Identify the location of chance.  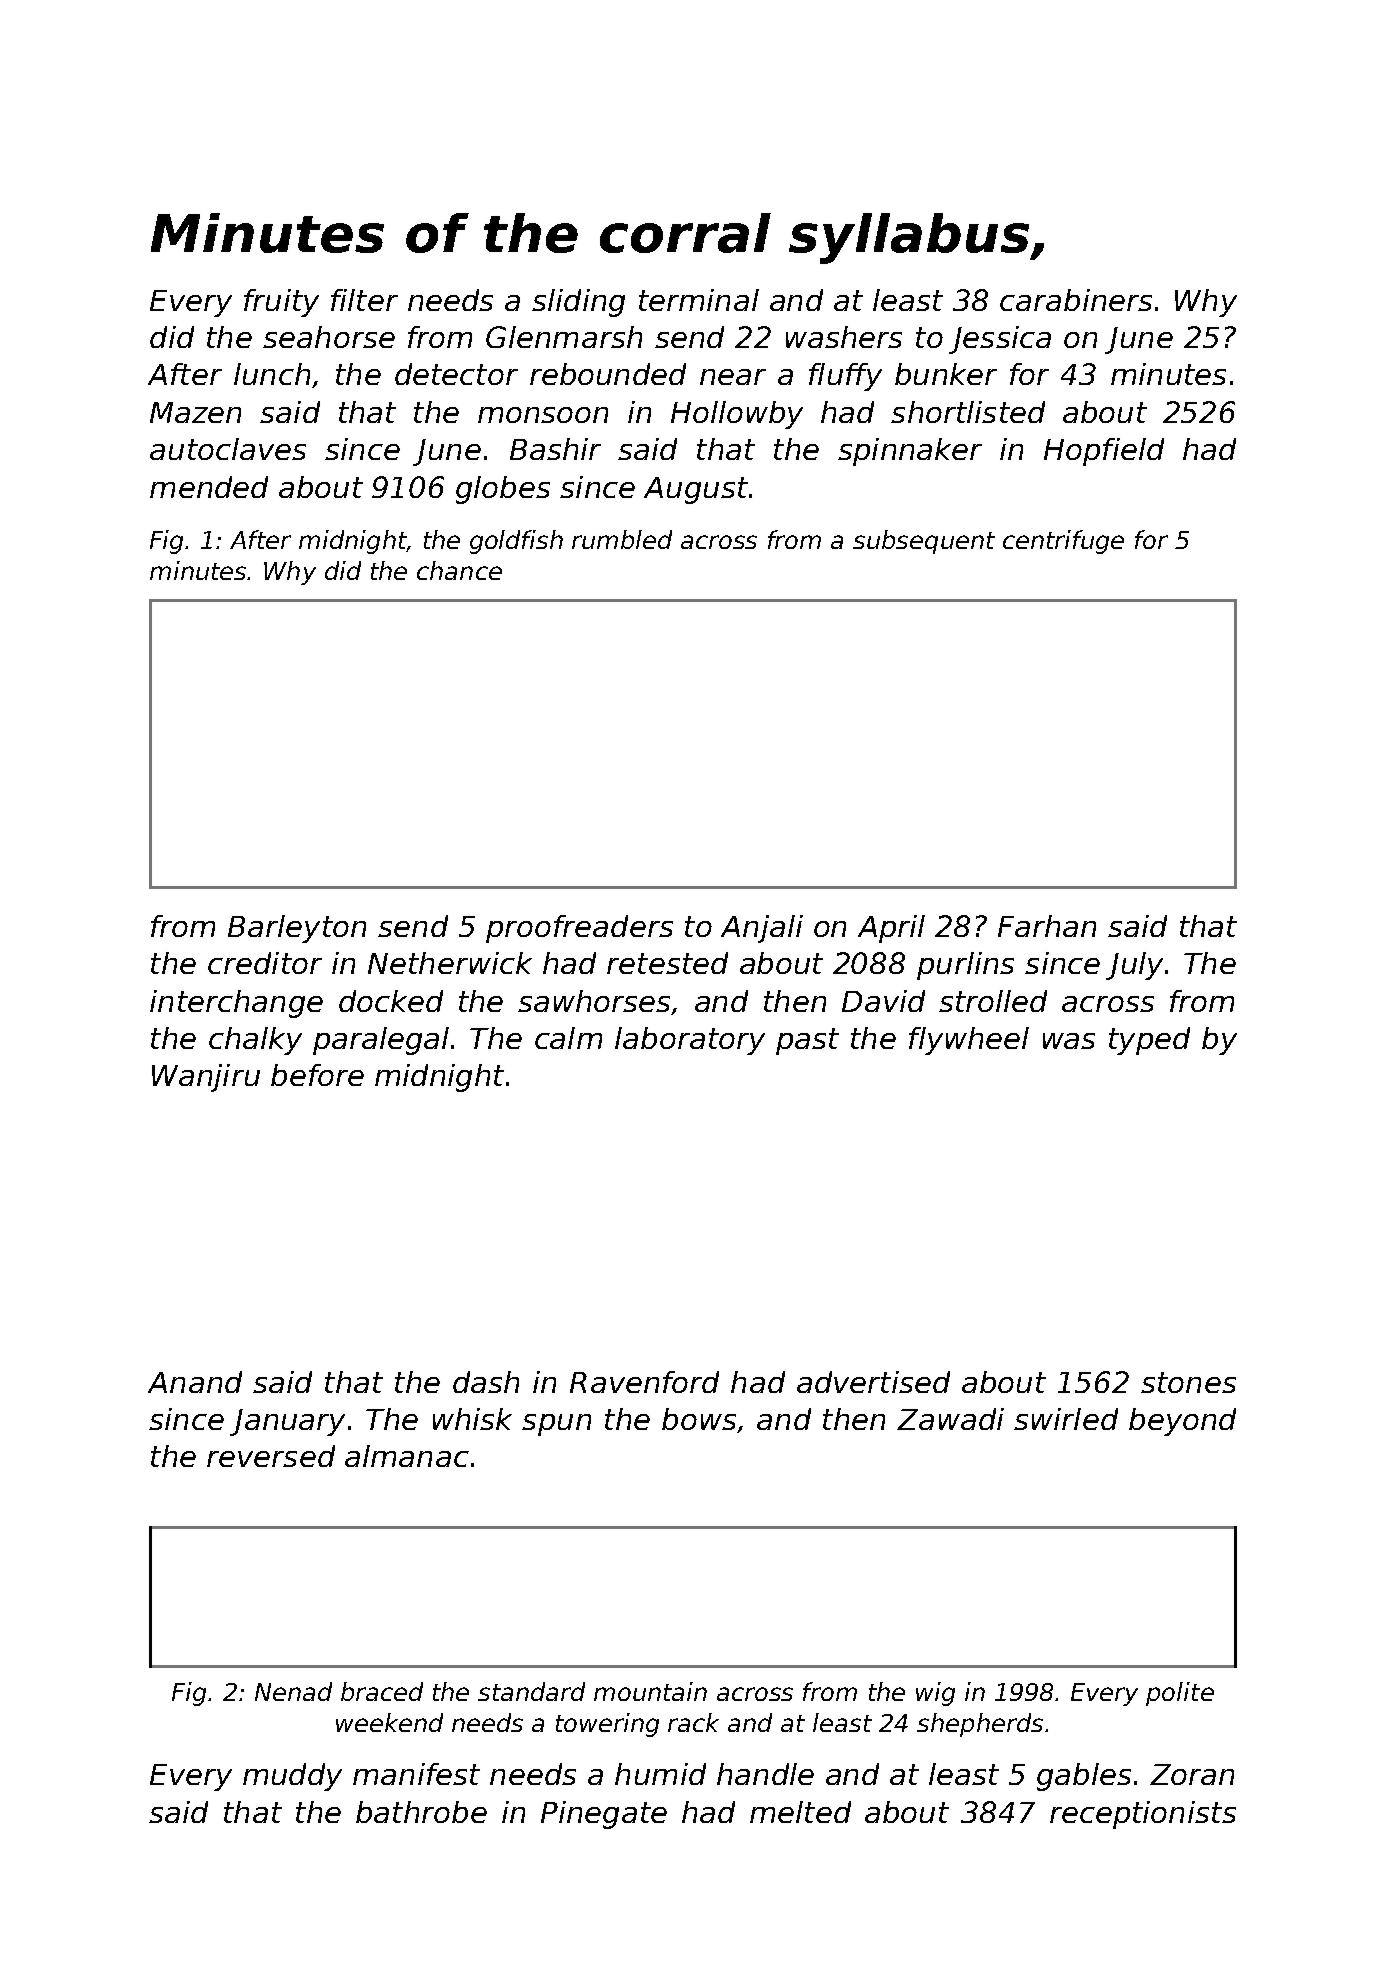
(459, 570).
